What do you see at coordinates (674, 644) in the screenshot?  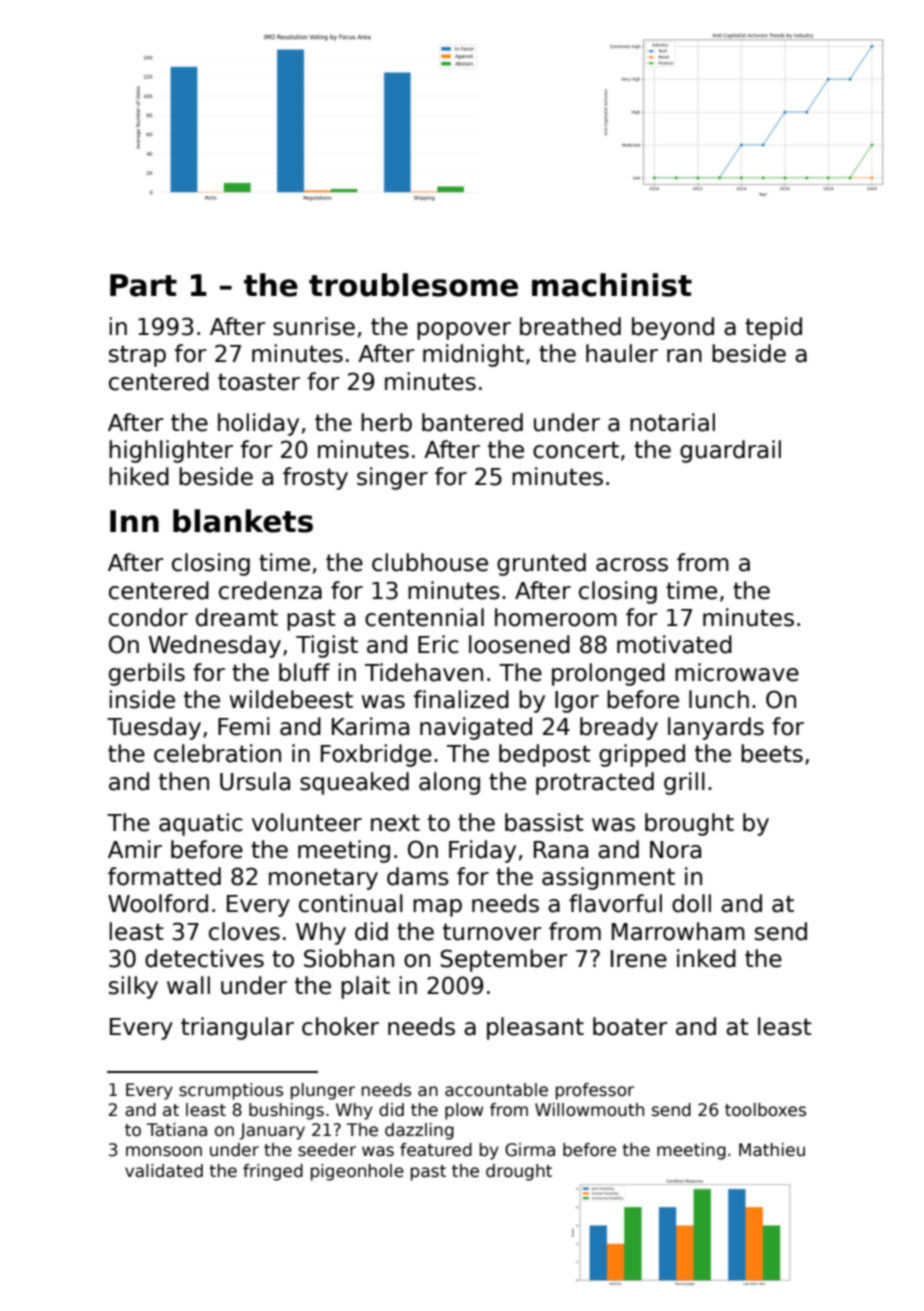 I see `motivated` at bounding box center [674, 644].
